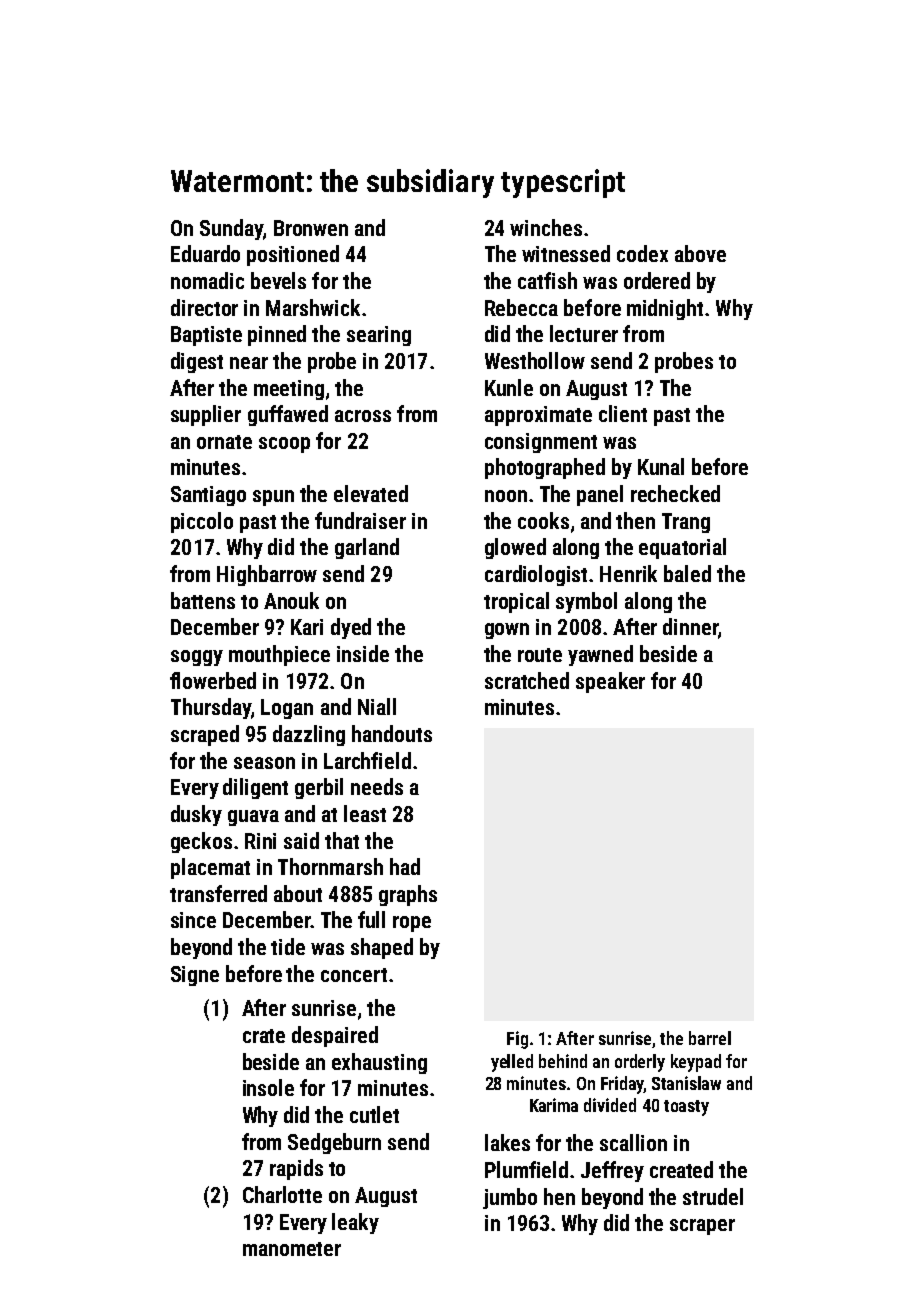 Image resolution: width=924 pixels, height=1311 pixels. Describe the element at coordinates (702, 1227) in the page. I see `scraper` at that location.
